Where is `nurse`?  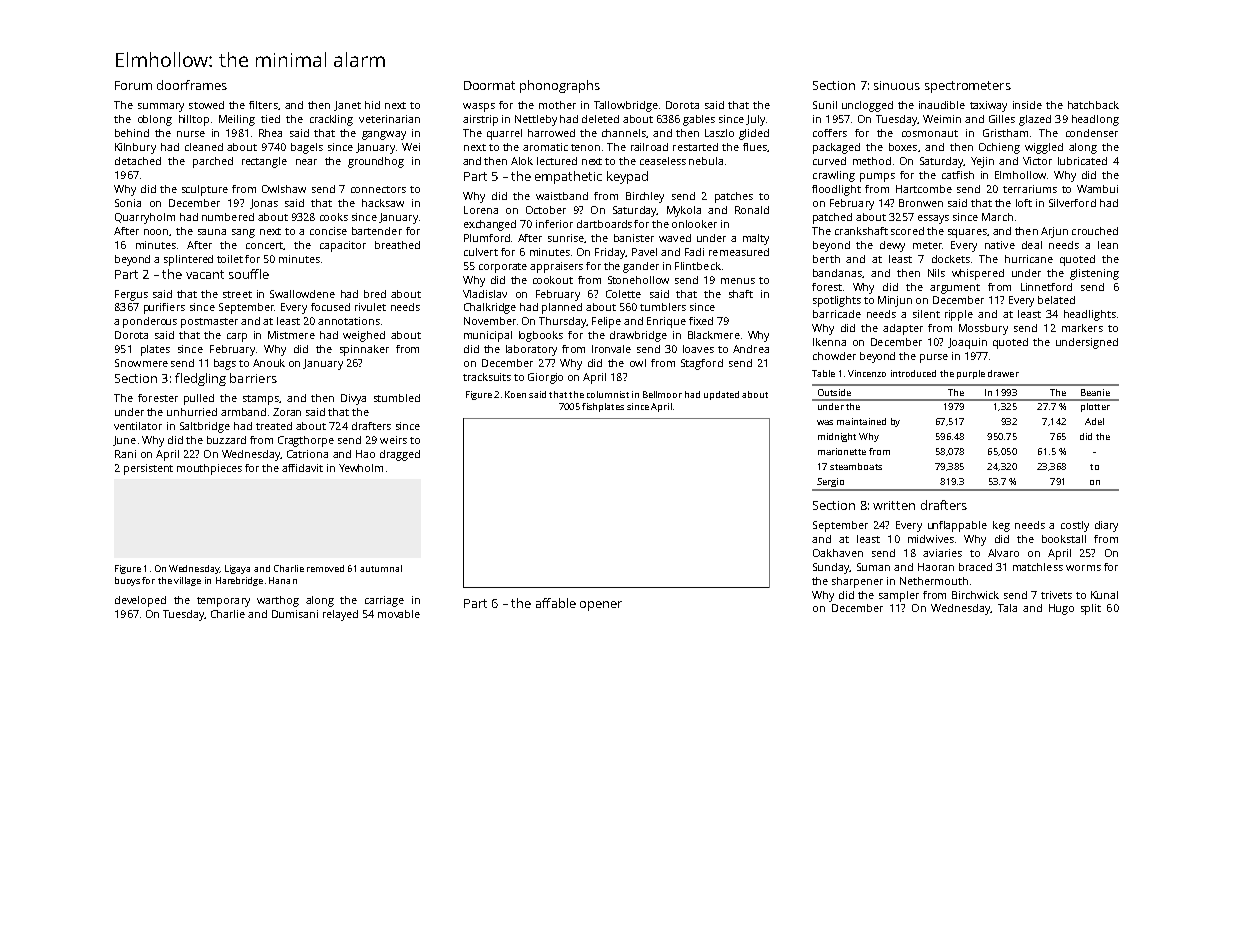 nurse is located at coordinates (191, 134).
